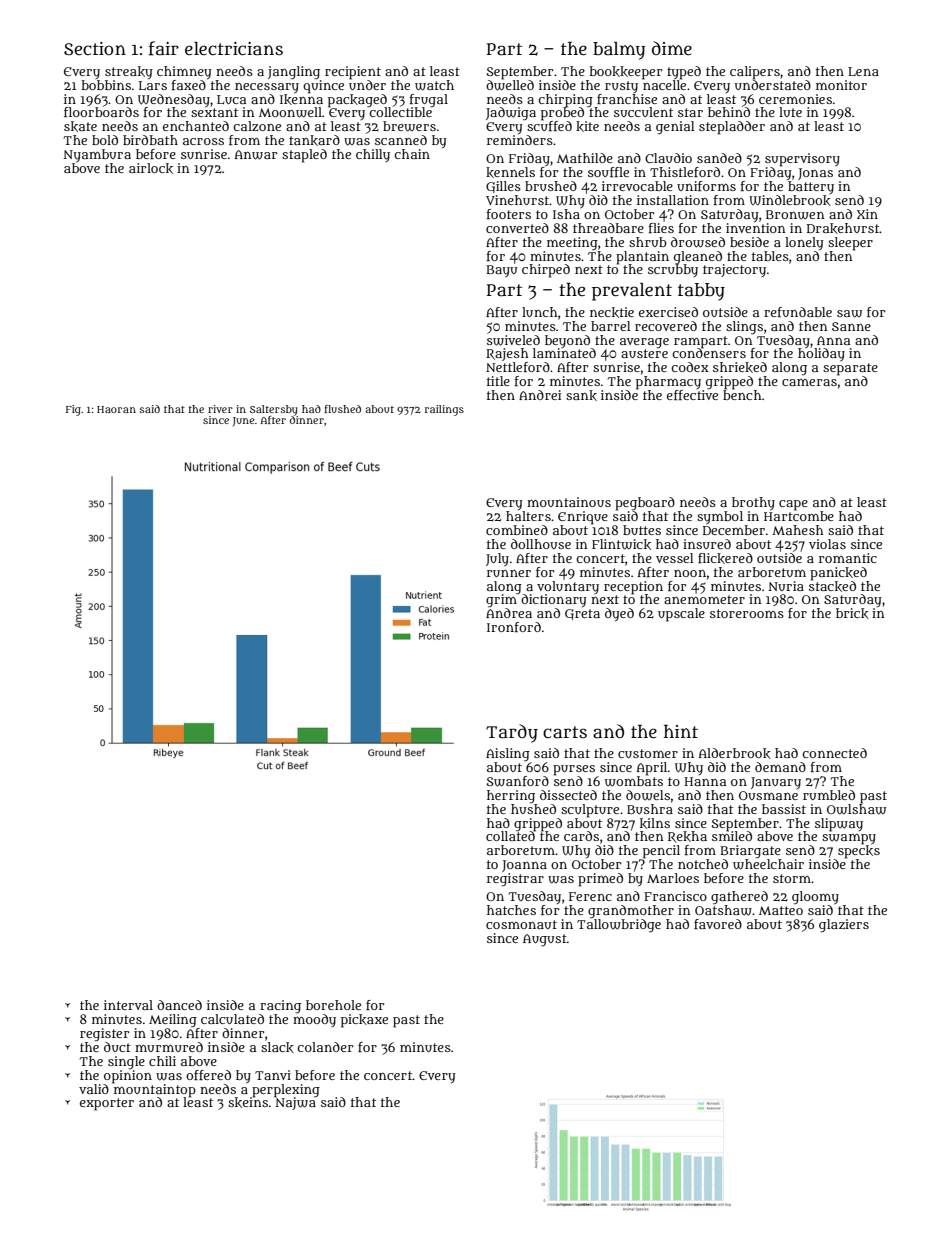  What do you see at coordinates (273, 1075) in the screenshot?
I see `Tanvi` at bounding box center [273, 1075].
